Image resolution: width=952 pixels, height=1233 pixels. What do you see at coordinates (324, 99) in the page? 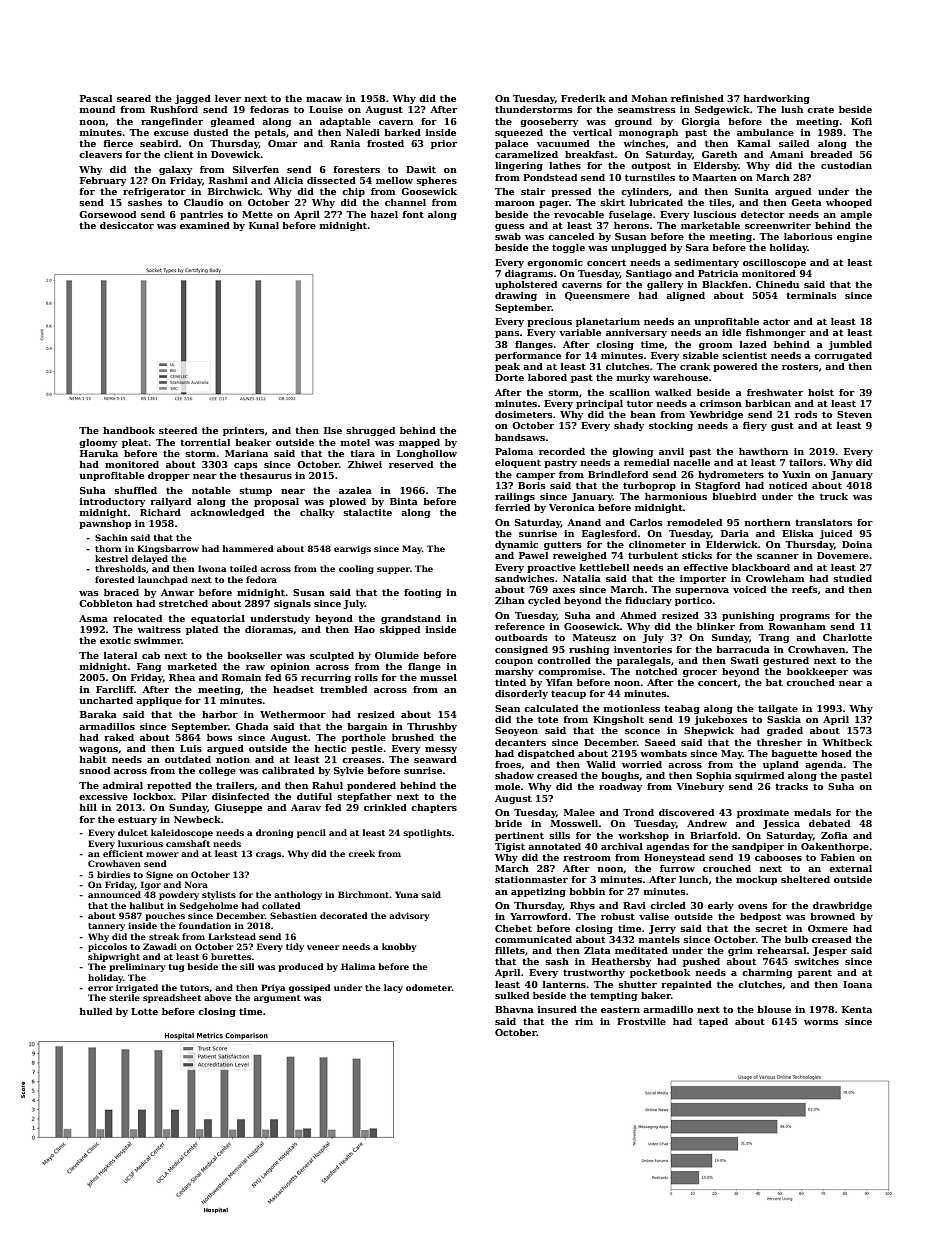
I see `macaw` at bounding box center [324, 99].
